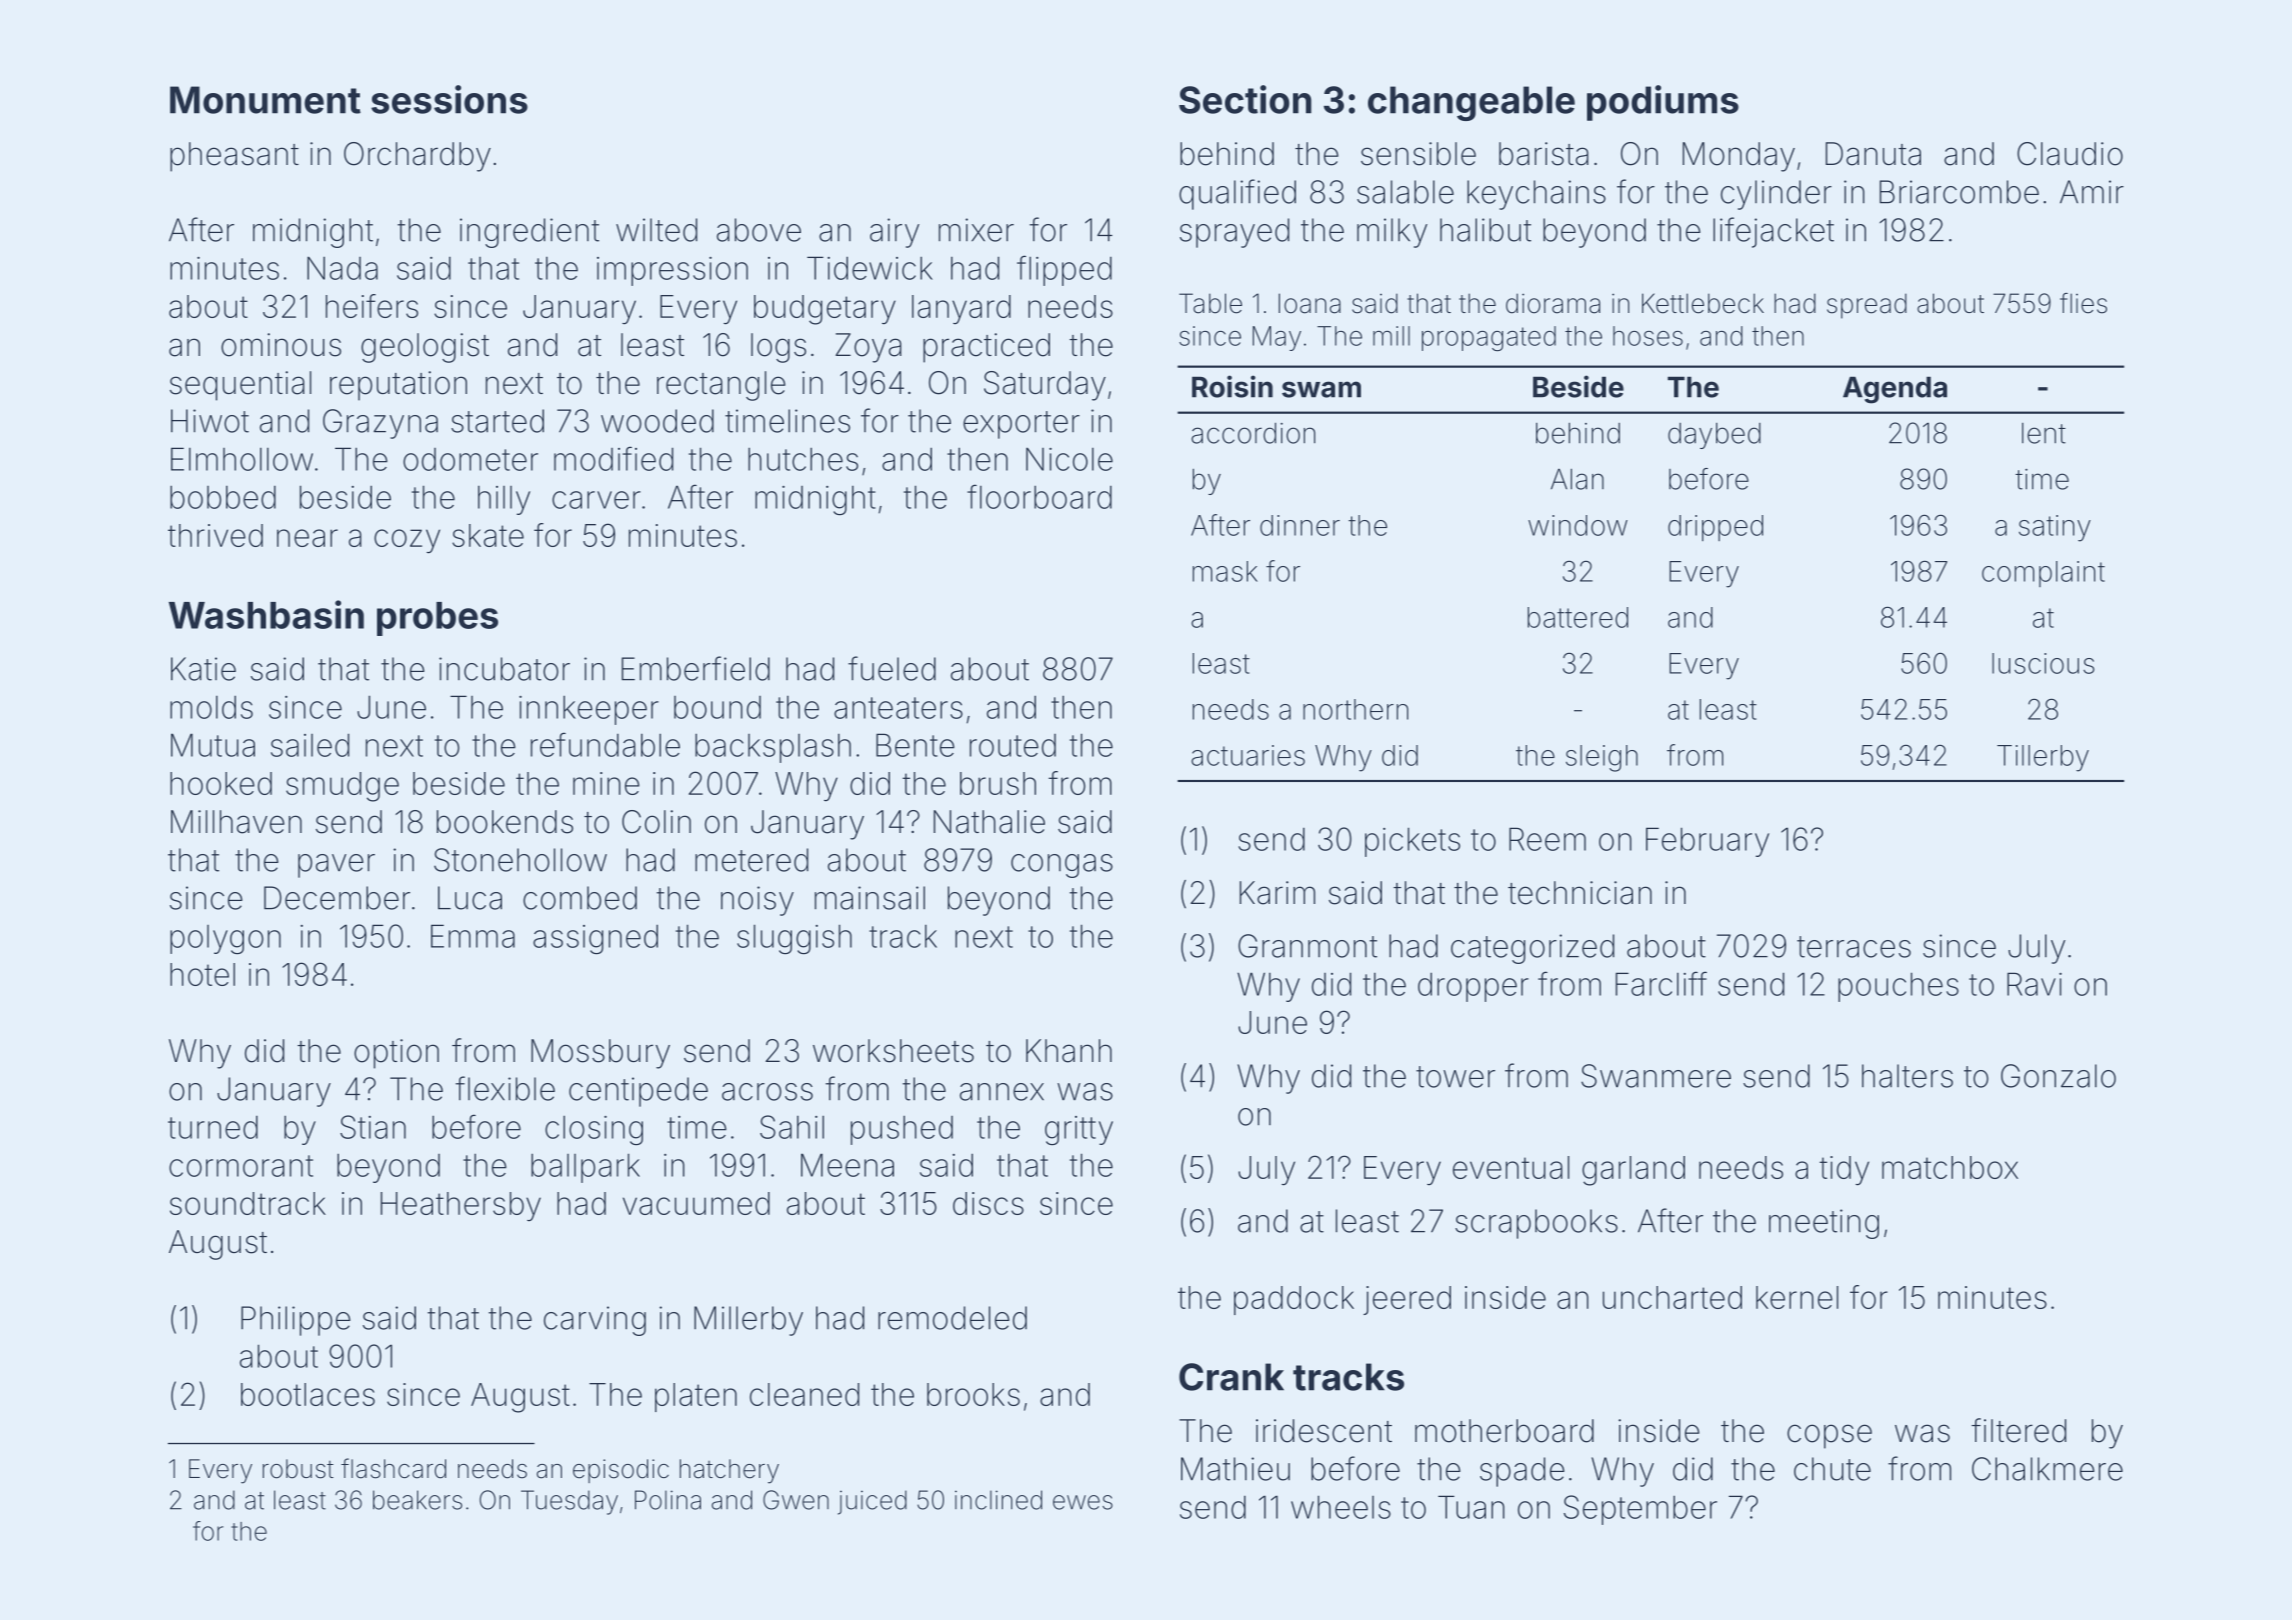  What do you see at coordinates (1640, 1510) in the image?
I see `September` at bounding box center [1640, 1510].
